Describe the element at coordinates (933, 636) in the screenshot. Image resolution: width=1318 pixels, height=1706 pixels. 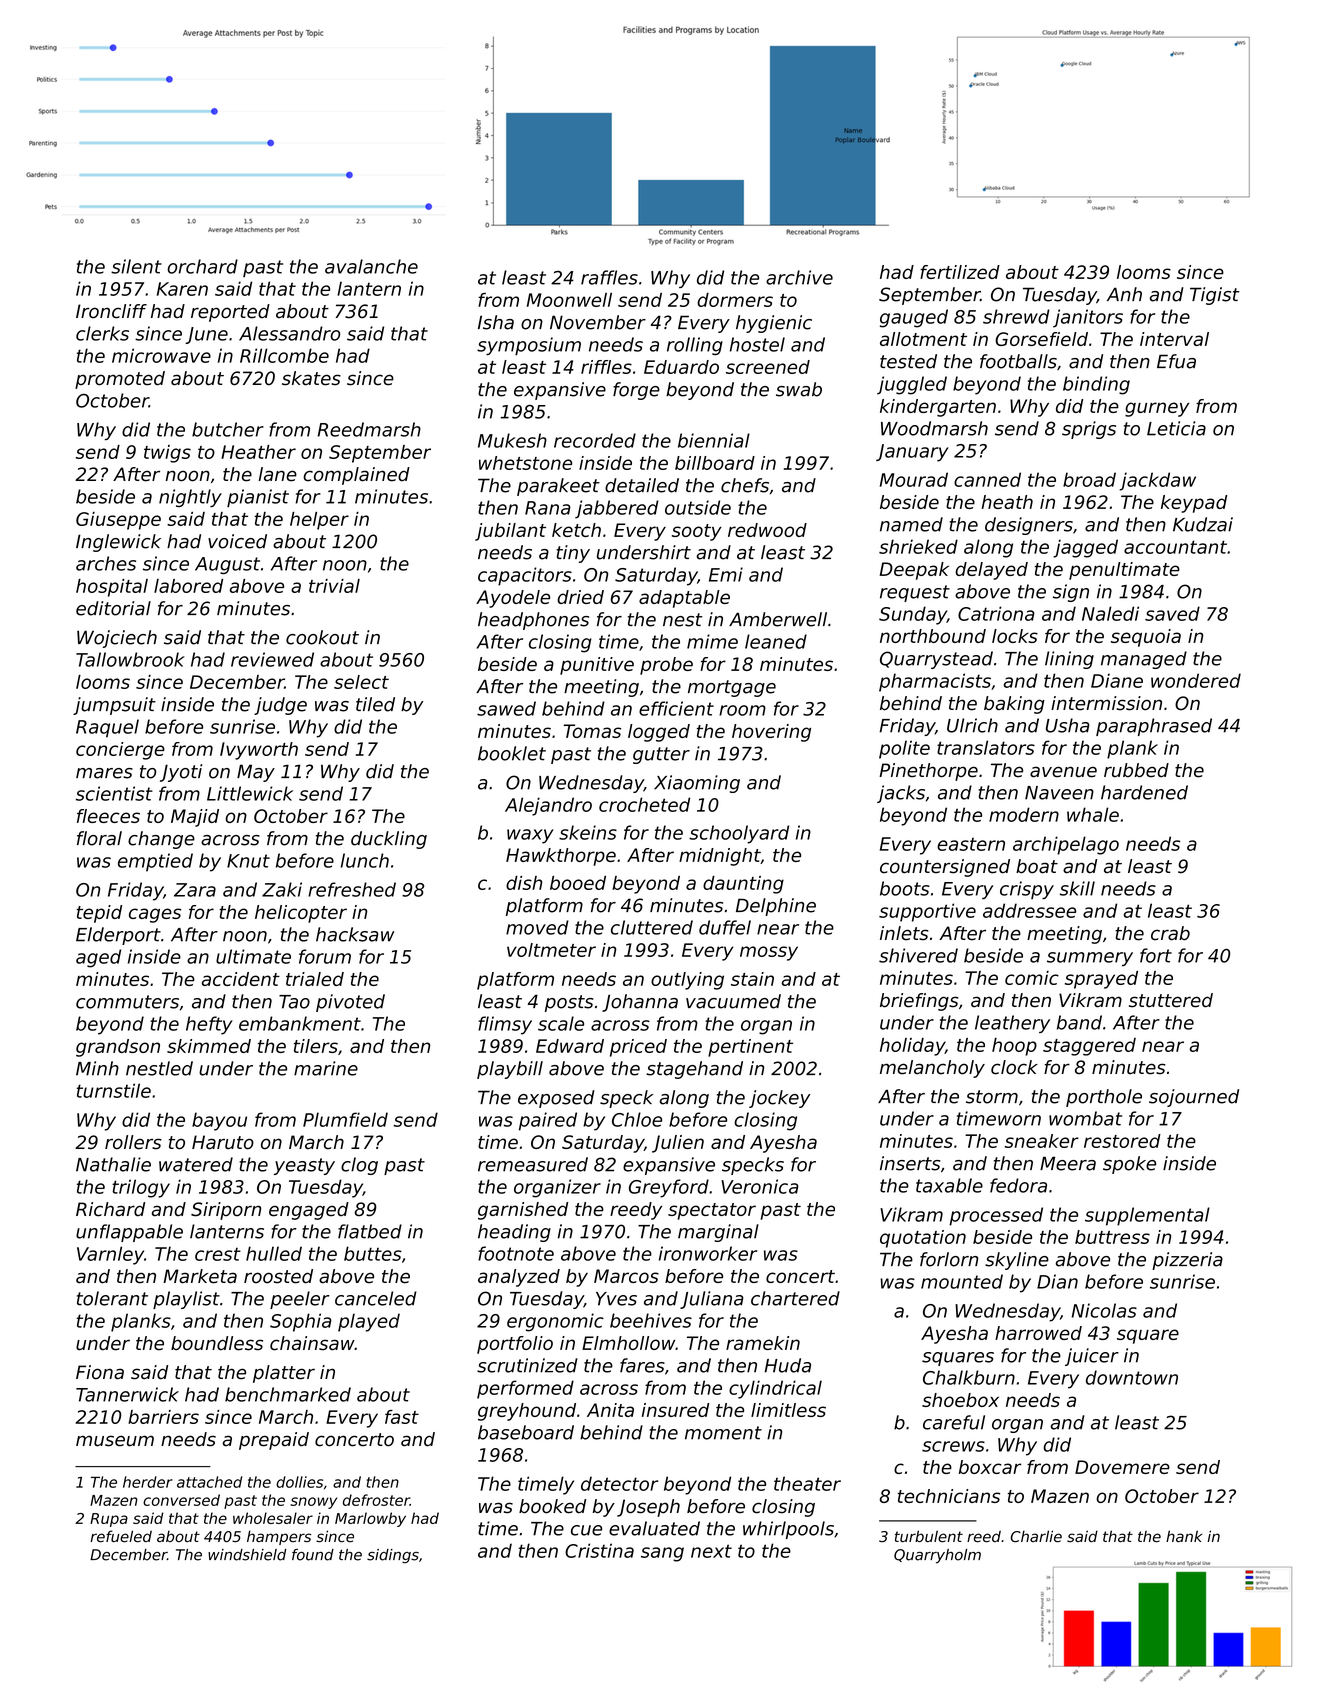
I see `northbound` at that location.
